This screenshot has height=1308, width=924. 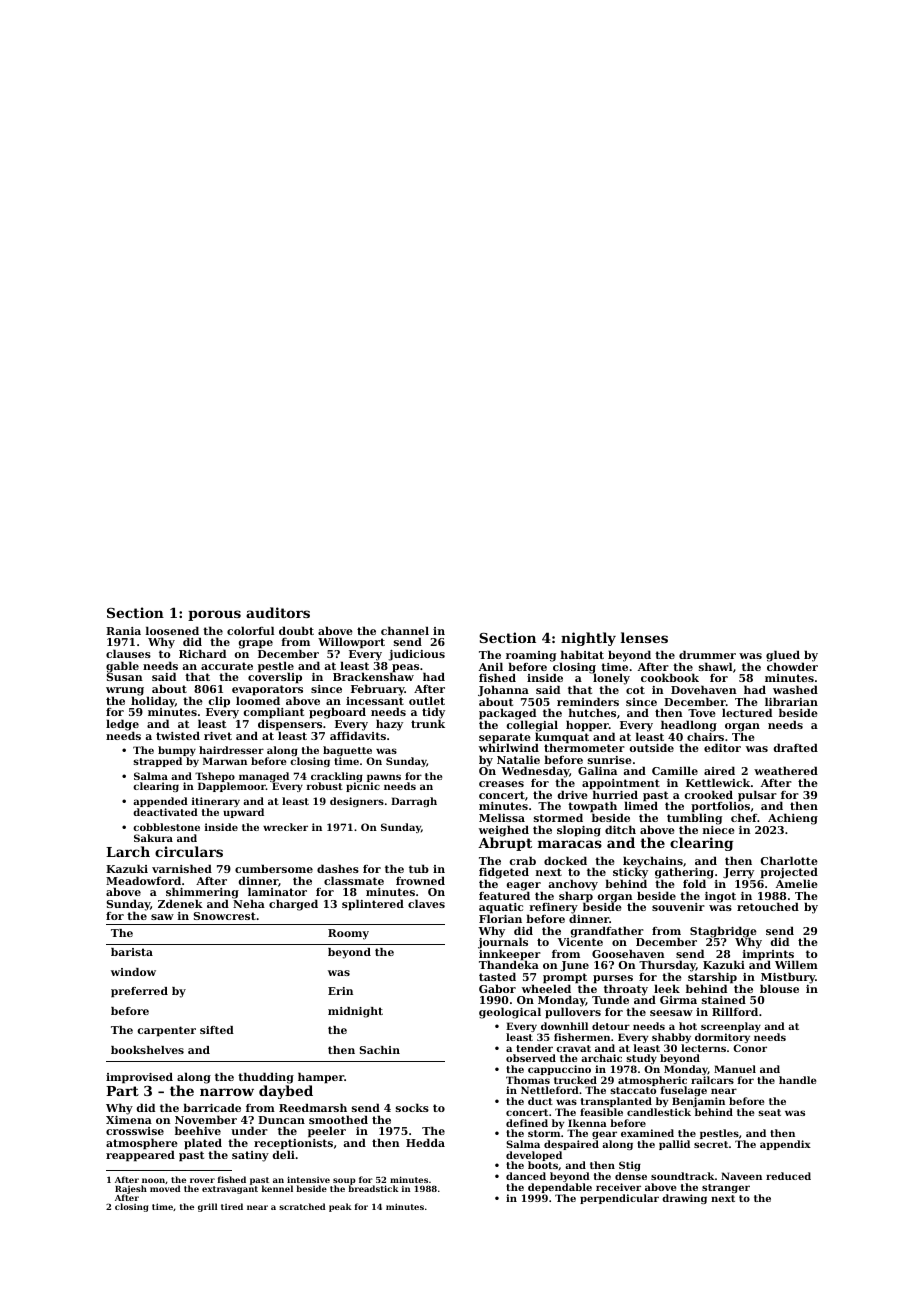 I want to click on Rajesh, so click(x=131, y=1190).
